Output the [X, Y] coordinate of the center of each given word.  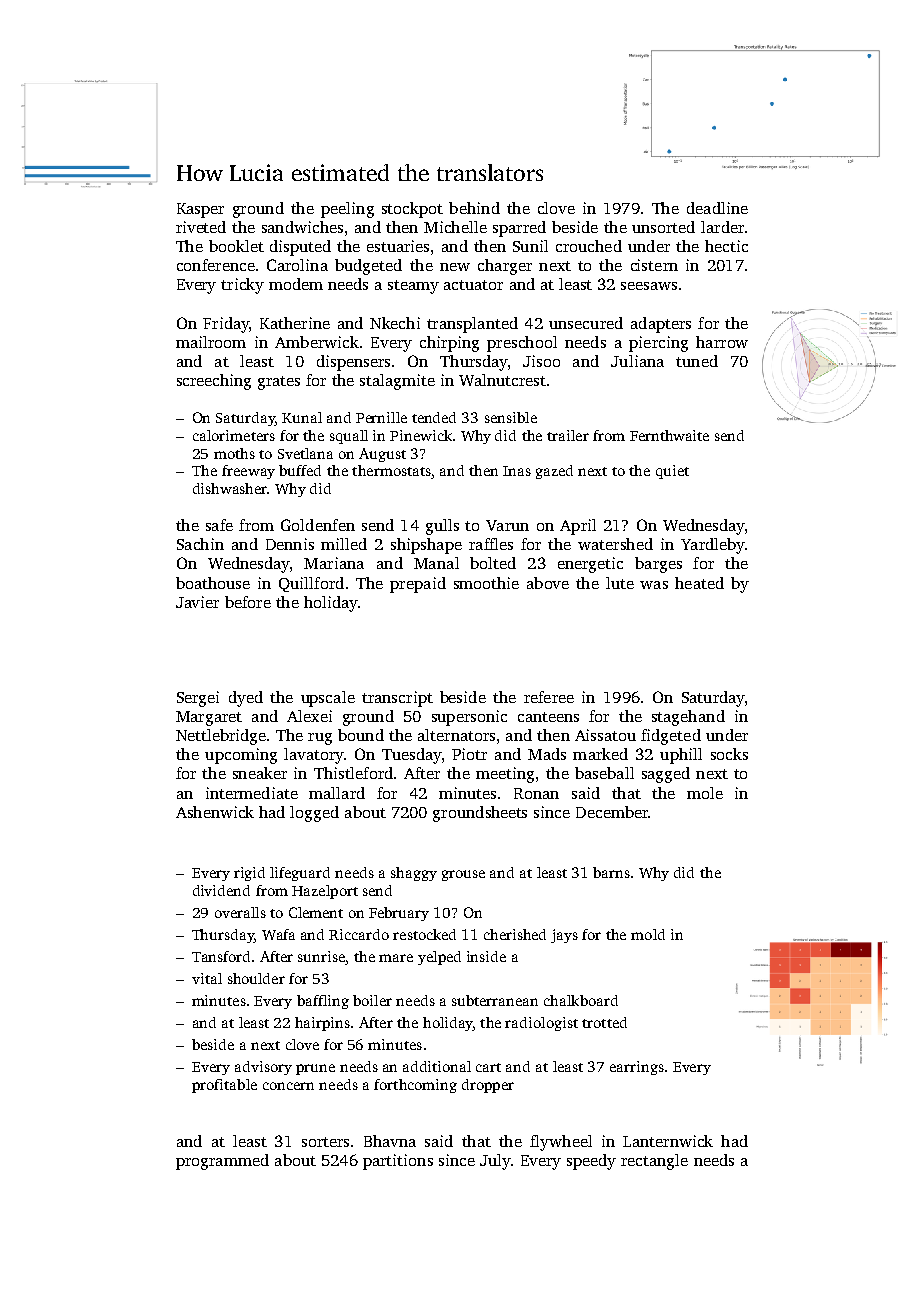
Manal [436, 563]
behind [474, 208]
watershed [615, 544]
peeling [347, 210]
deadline [717, 208]
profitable [224, 1086]
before [248, 602]
